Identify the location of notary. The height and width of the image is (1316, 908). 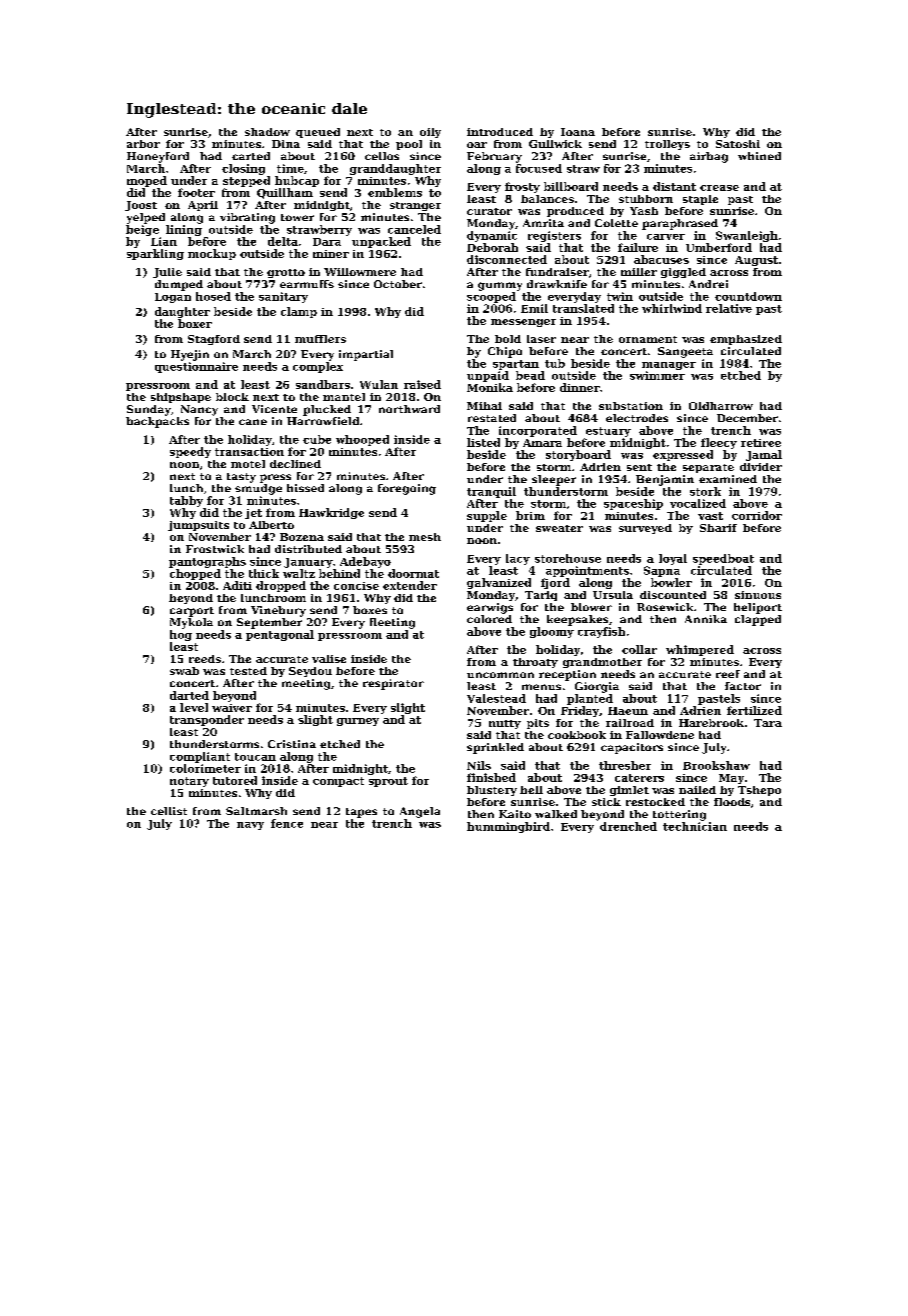
(189, 782).
